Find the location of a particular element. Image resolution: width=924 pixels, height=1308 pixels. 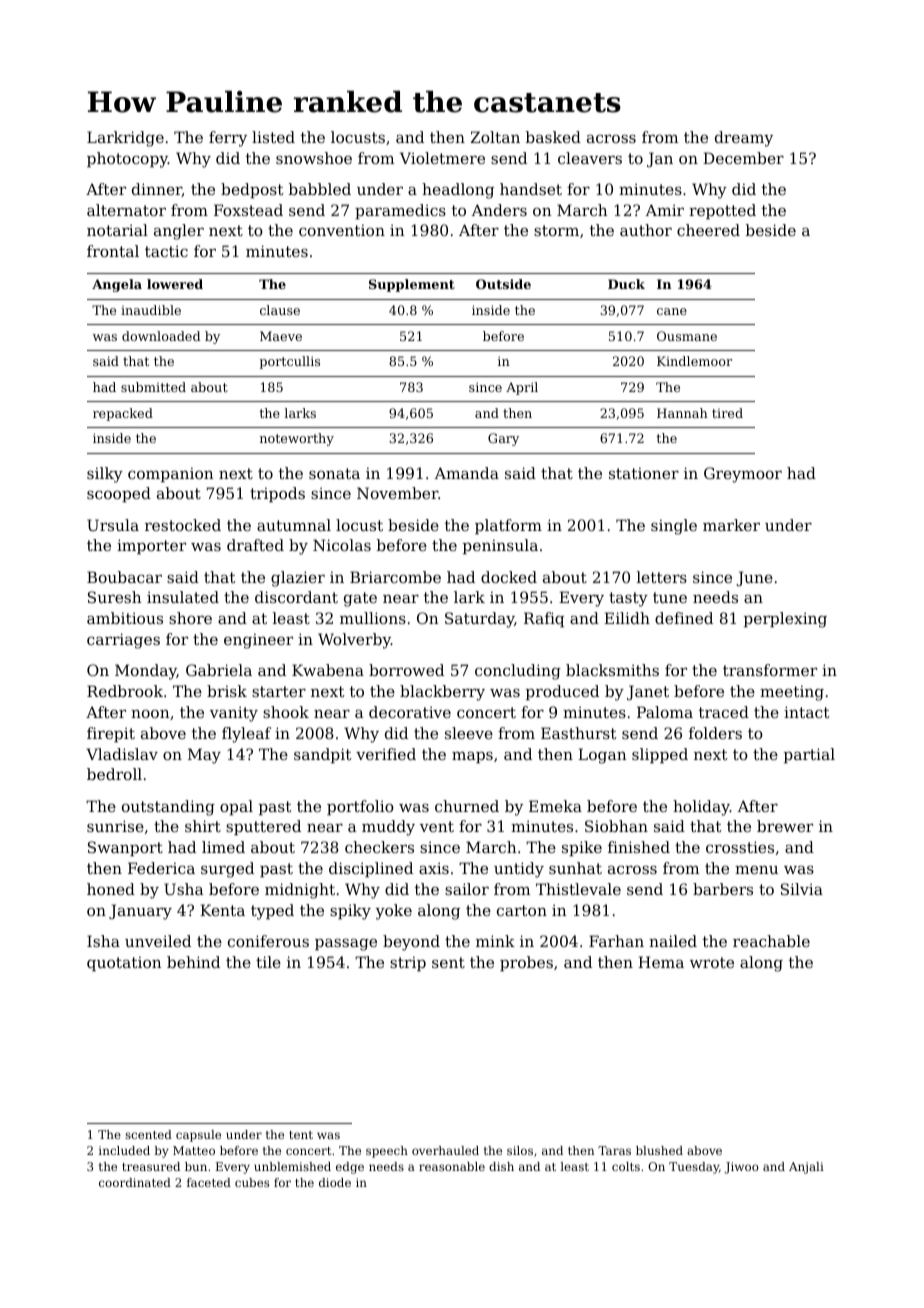

strip is located at coordinates (408, 963).
